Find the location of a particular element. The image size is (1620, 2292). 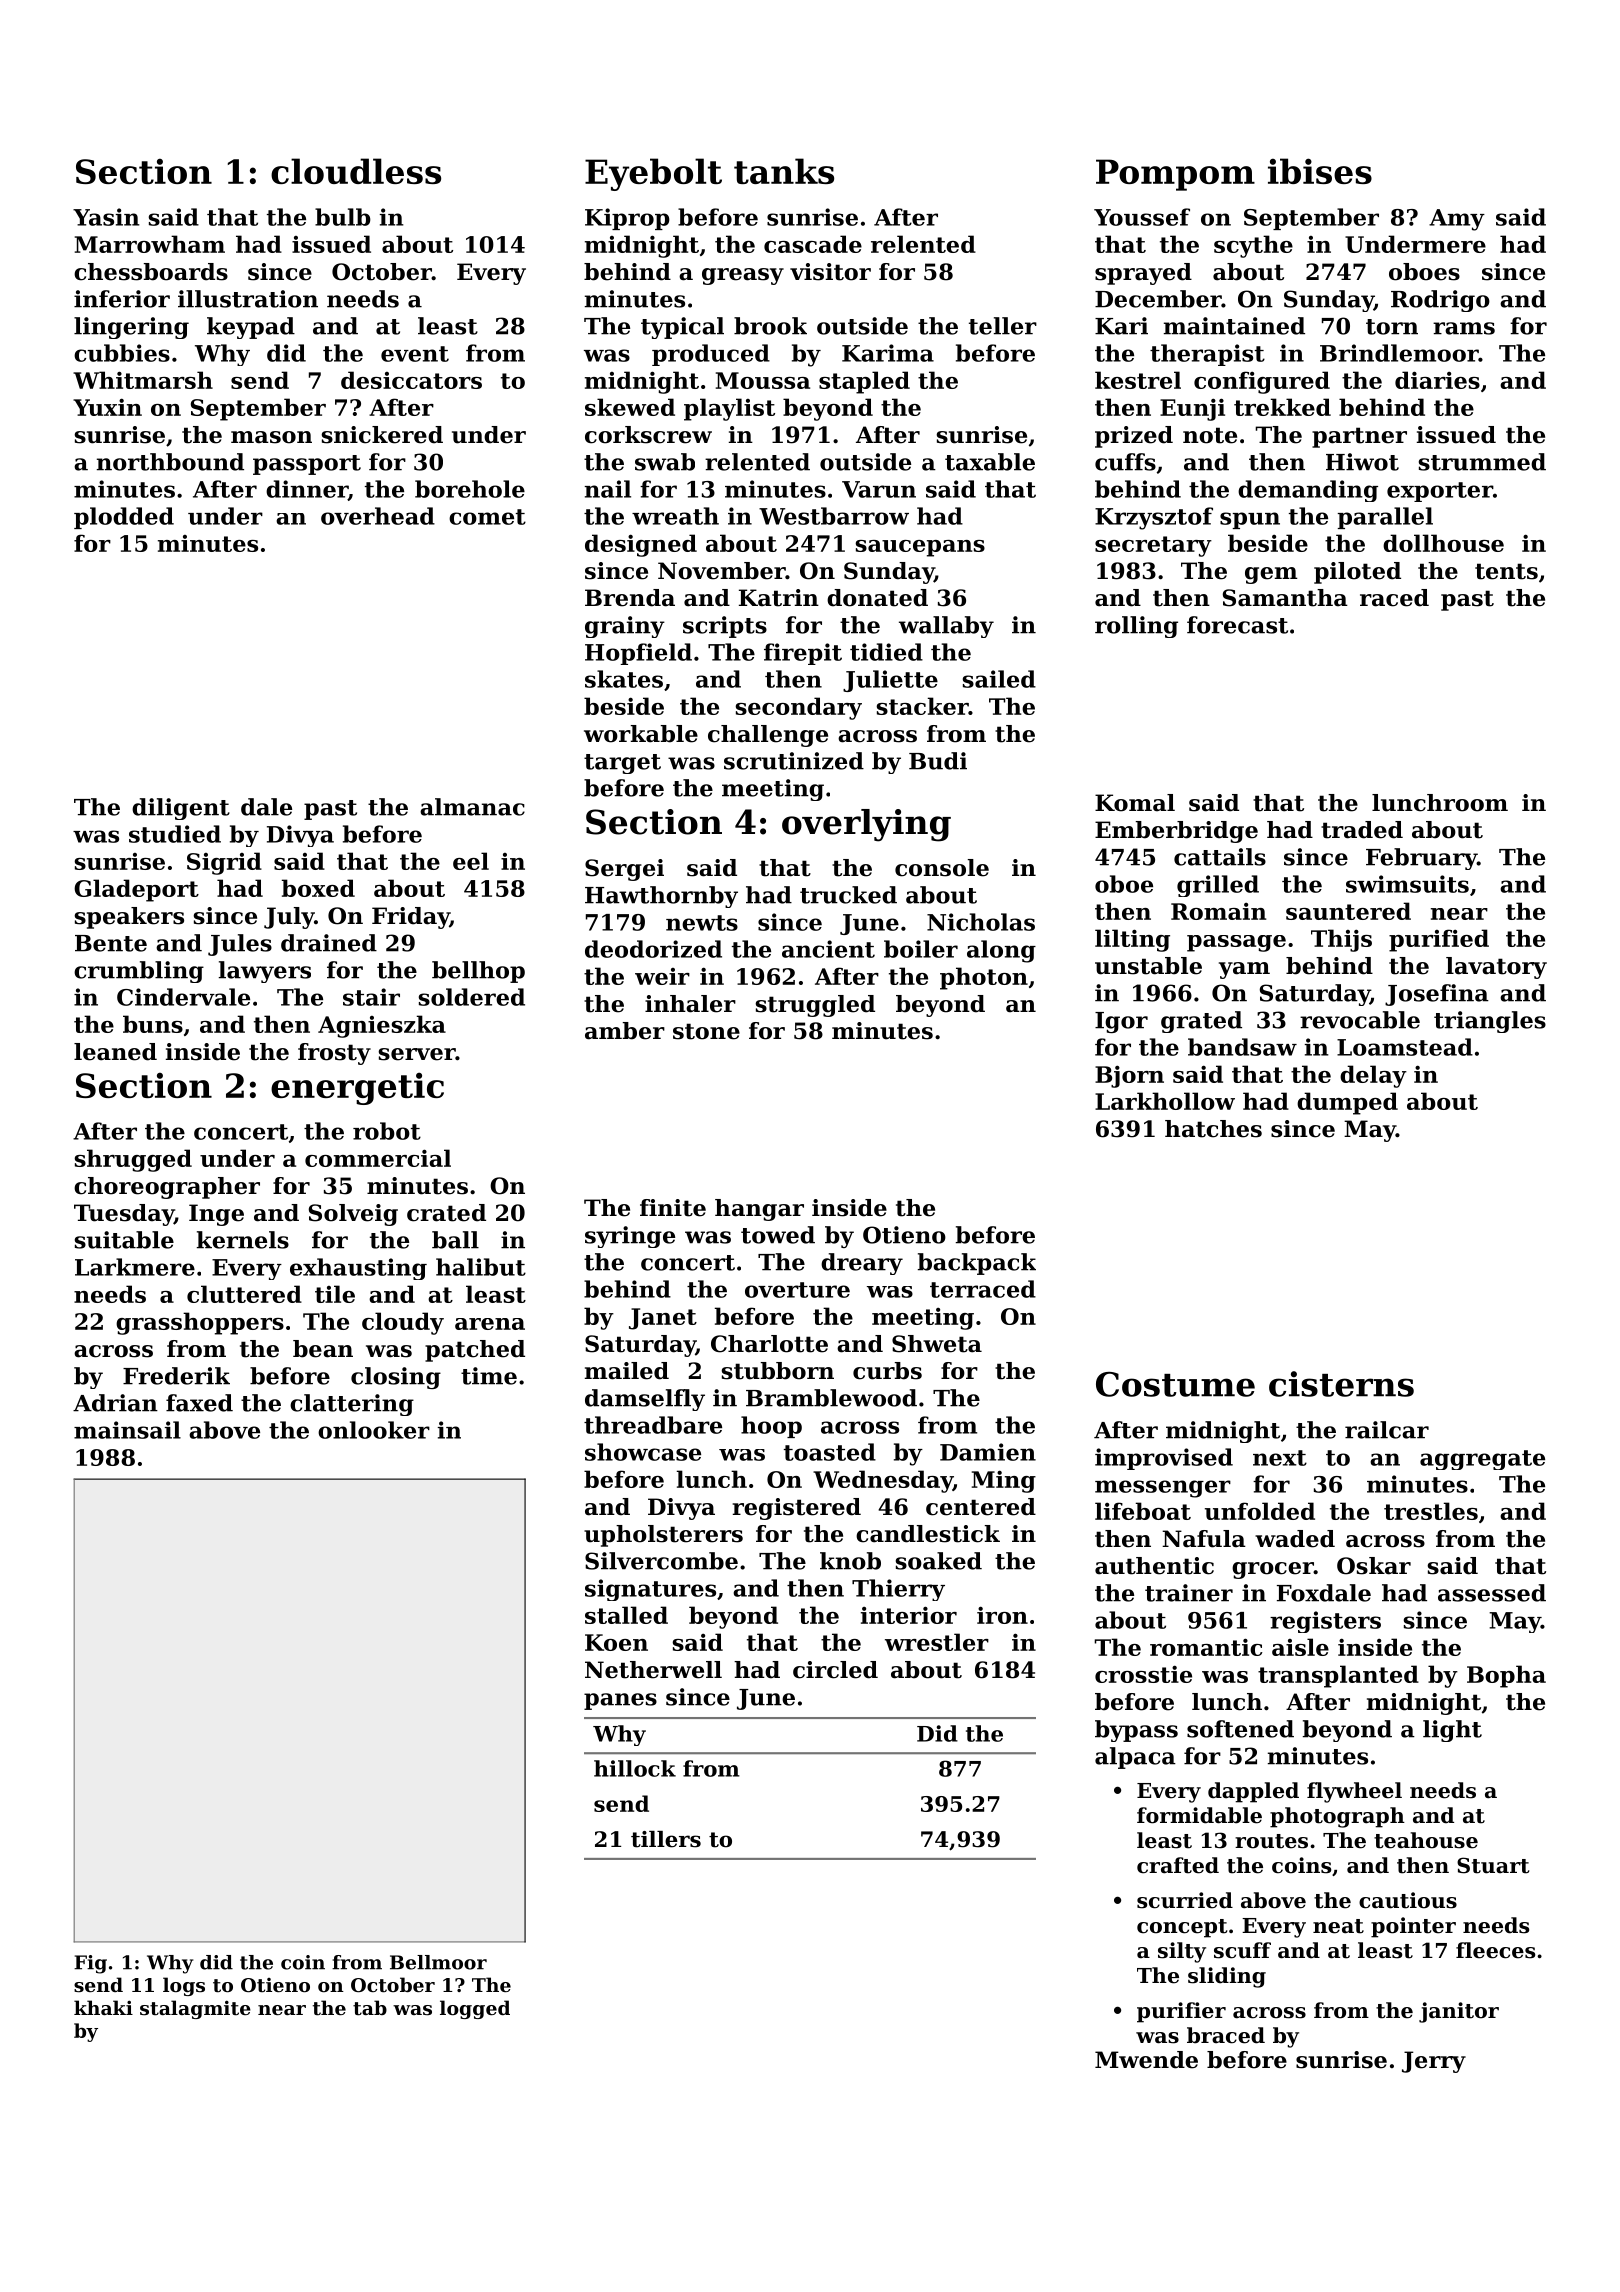

ibises is located at coordinates (1320, 171).
